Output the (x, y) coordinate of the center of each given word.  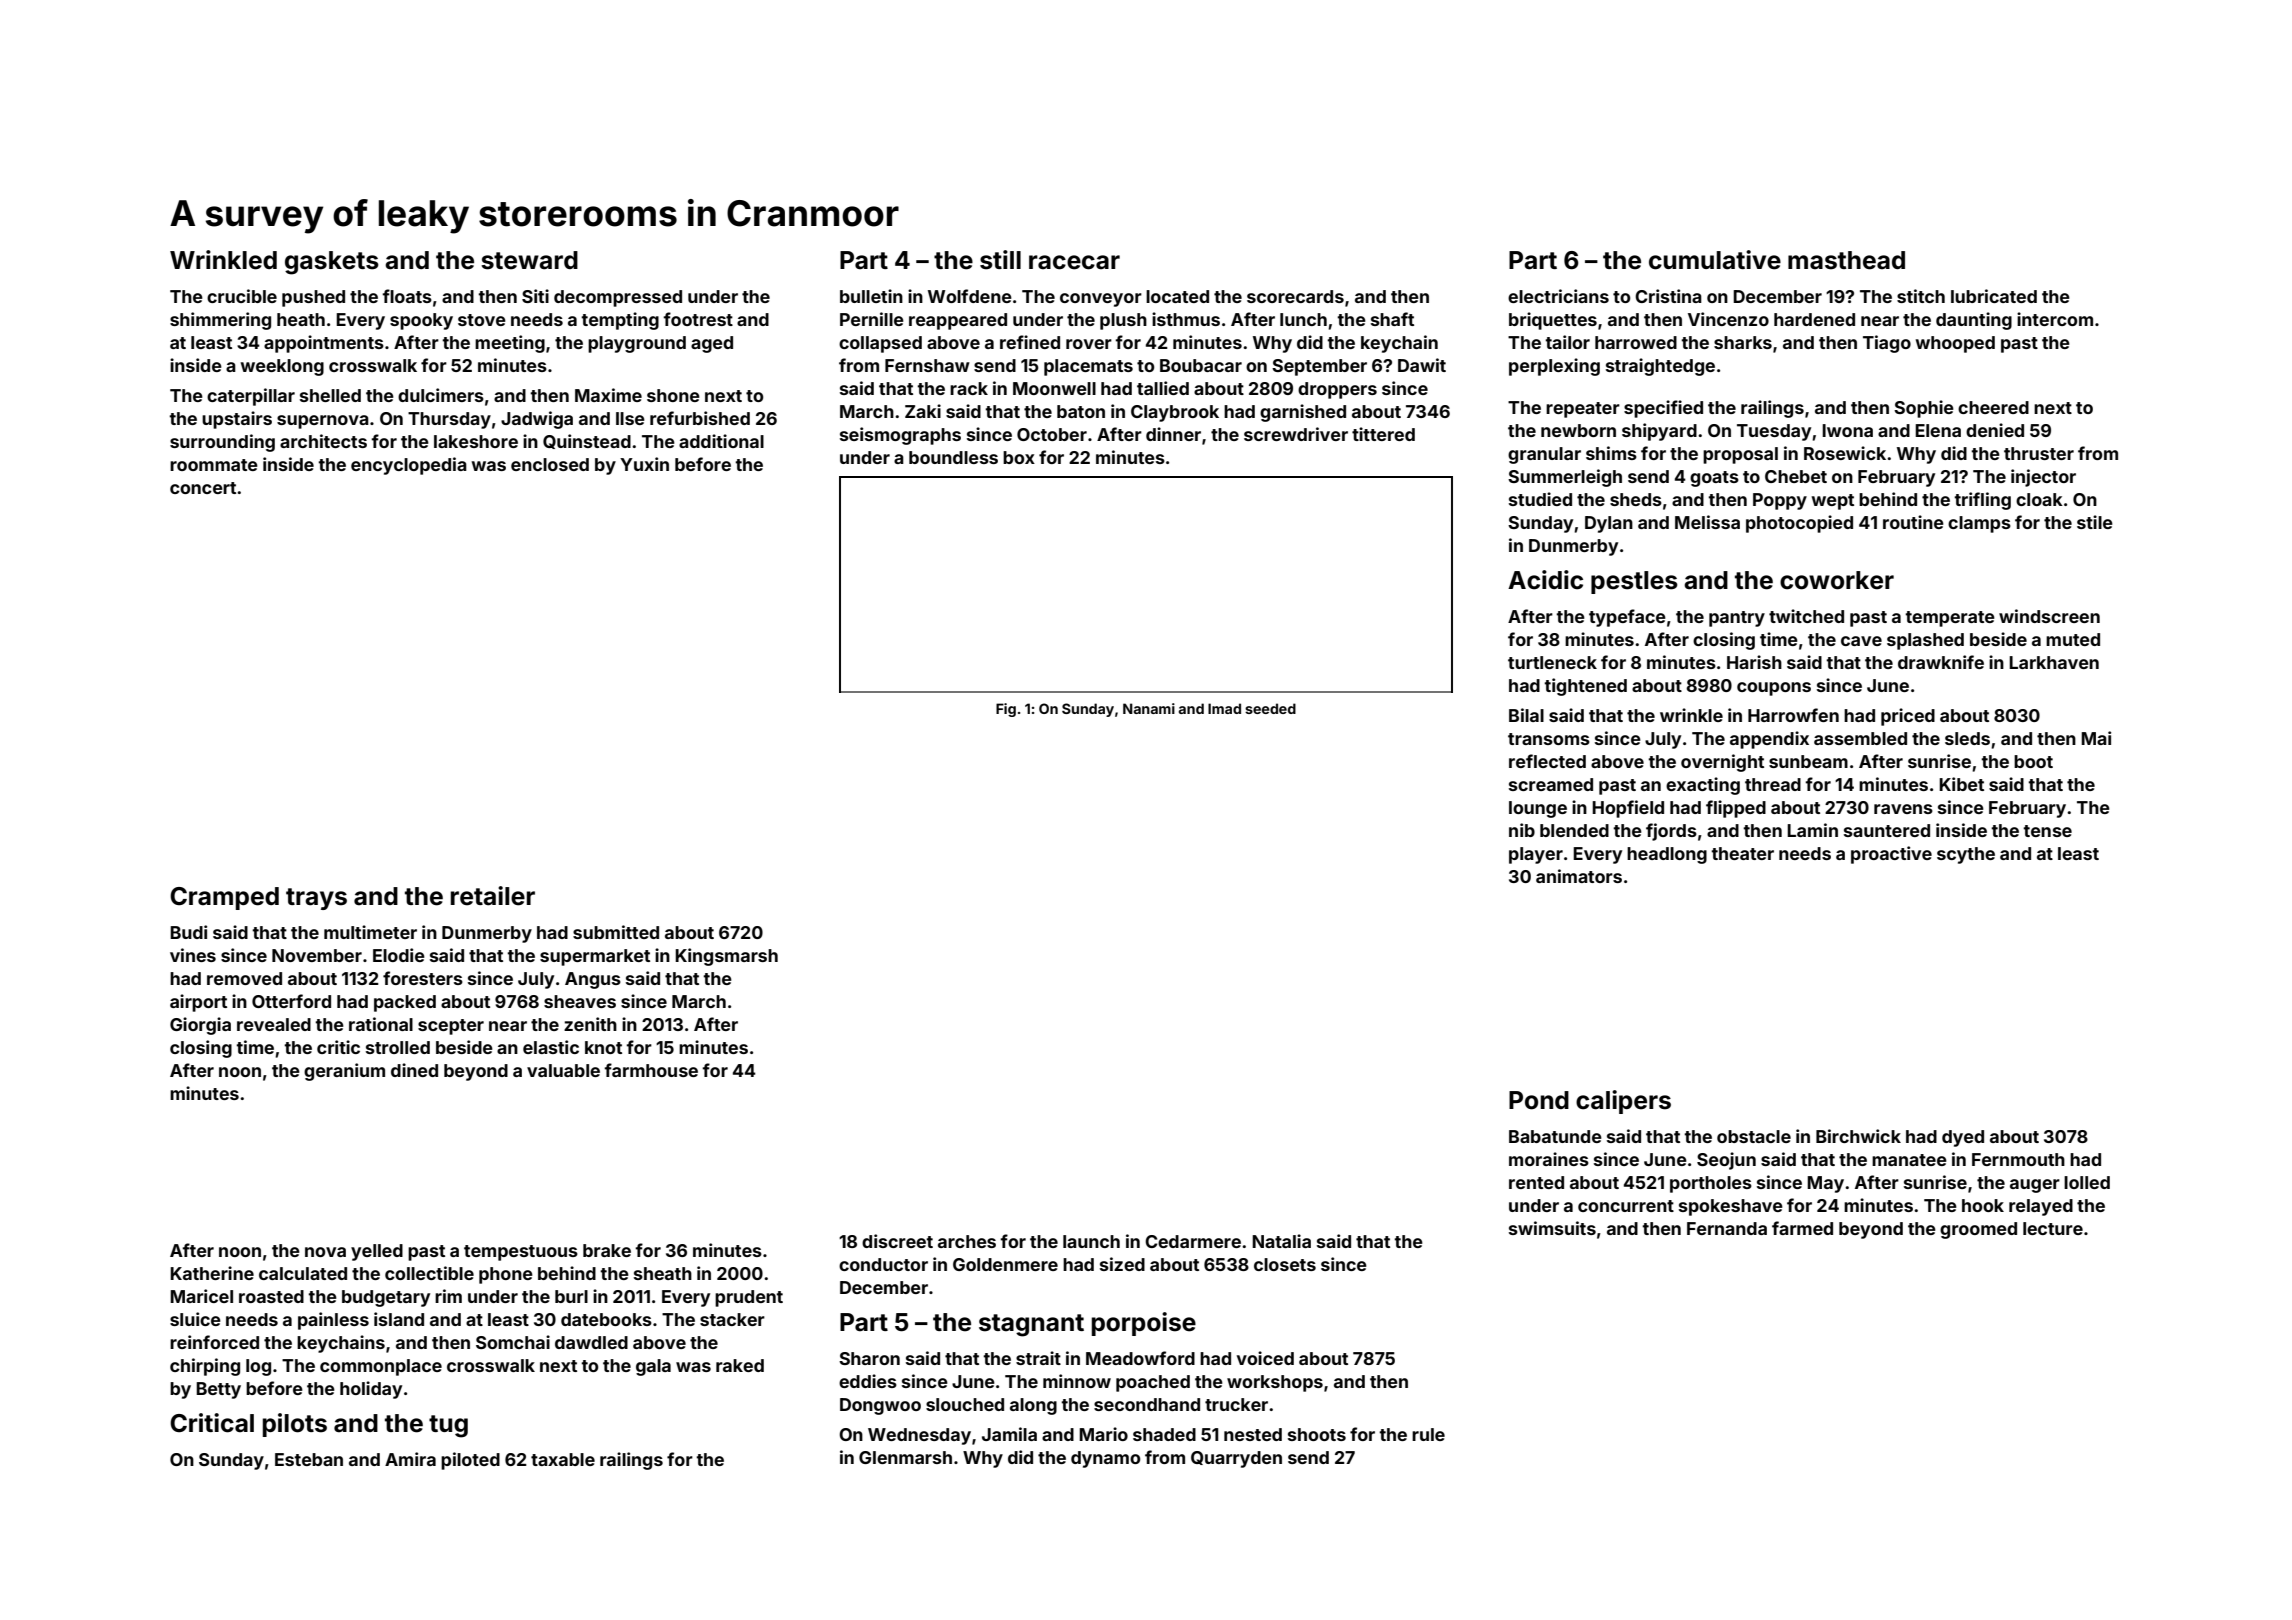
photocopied (1799, 524)
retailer (493, 896)
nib (1522, 830)
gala (653, 1367)
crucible (242, 296)
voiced (1265, 1358)
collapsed (880, 344)
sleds (1967, 738)
